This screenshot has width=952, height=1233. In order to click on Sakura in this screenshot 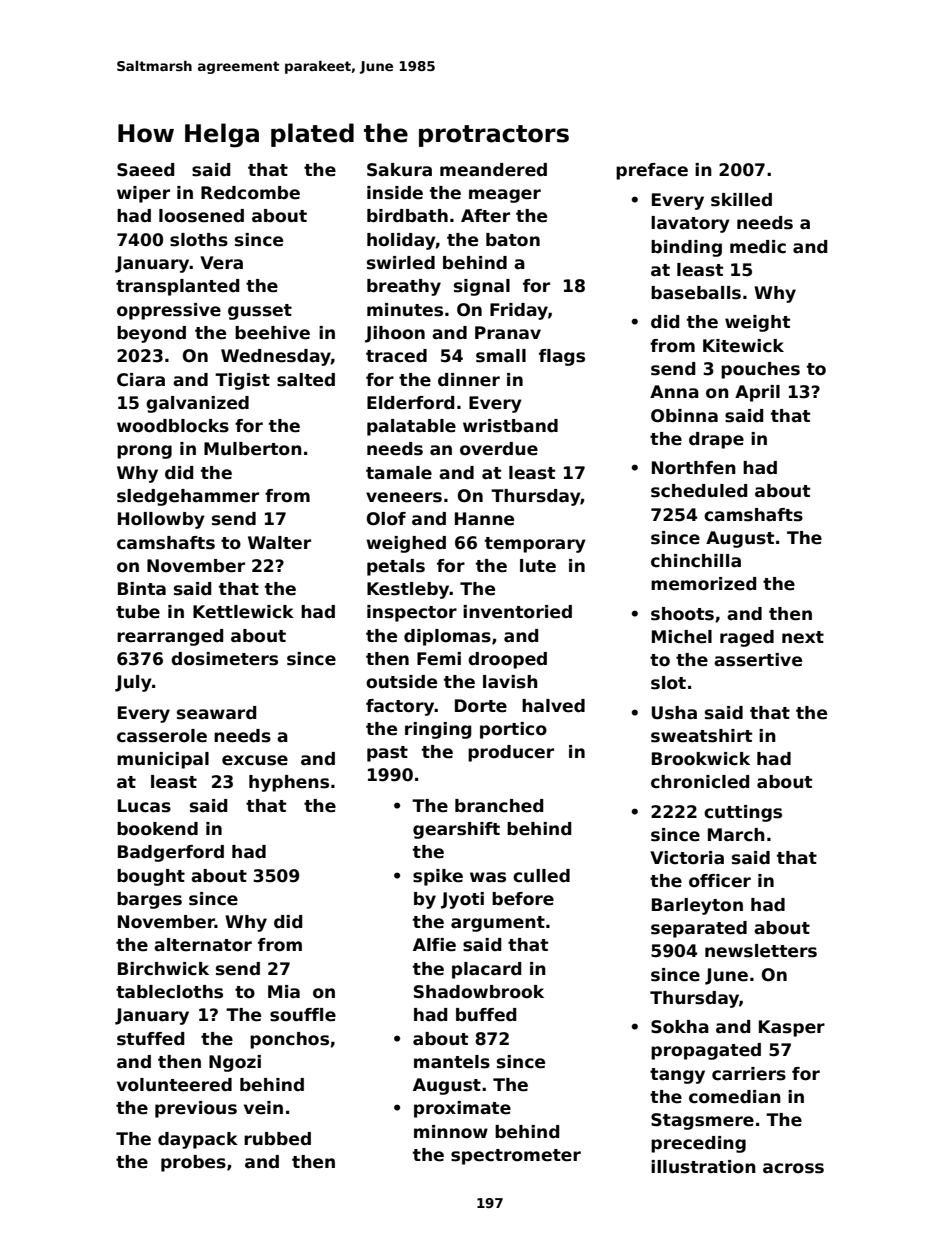, I will do `click(399, 170)`.
